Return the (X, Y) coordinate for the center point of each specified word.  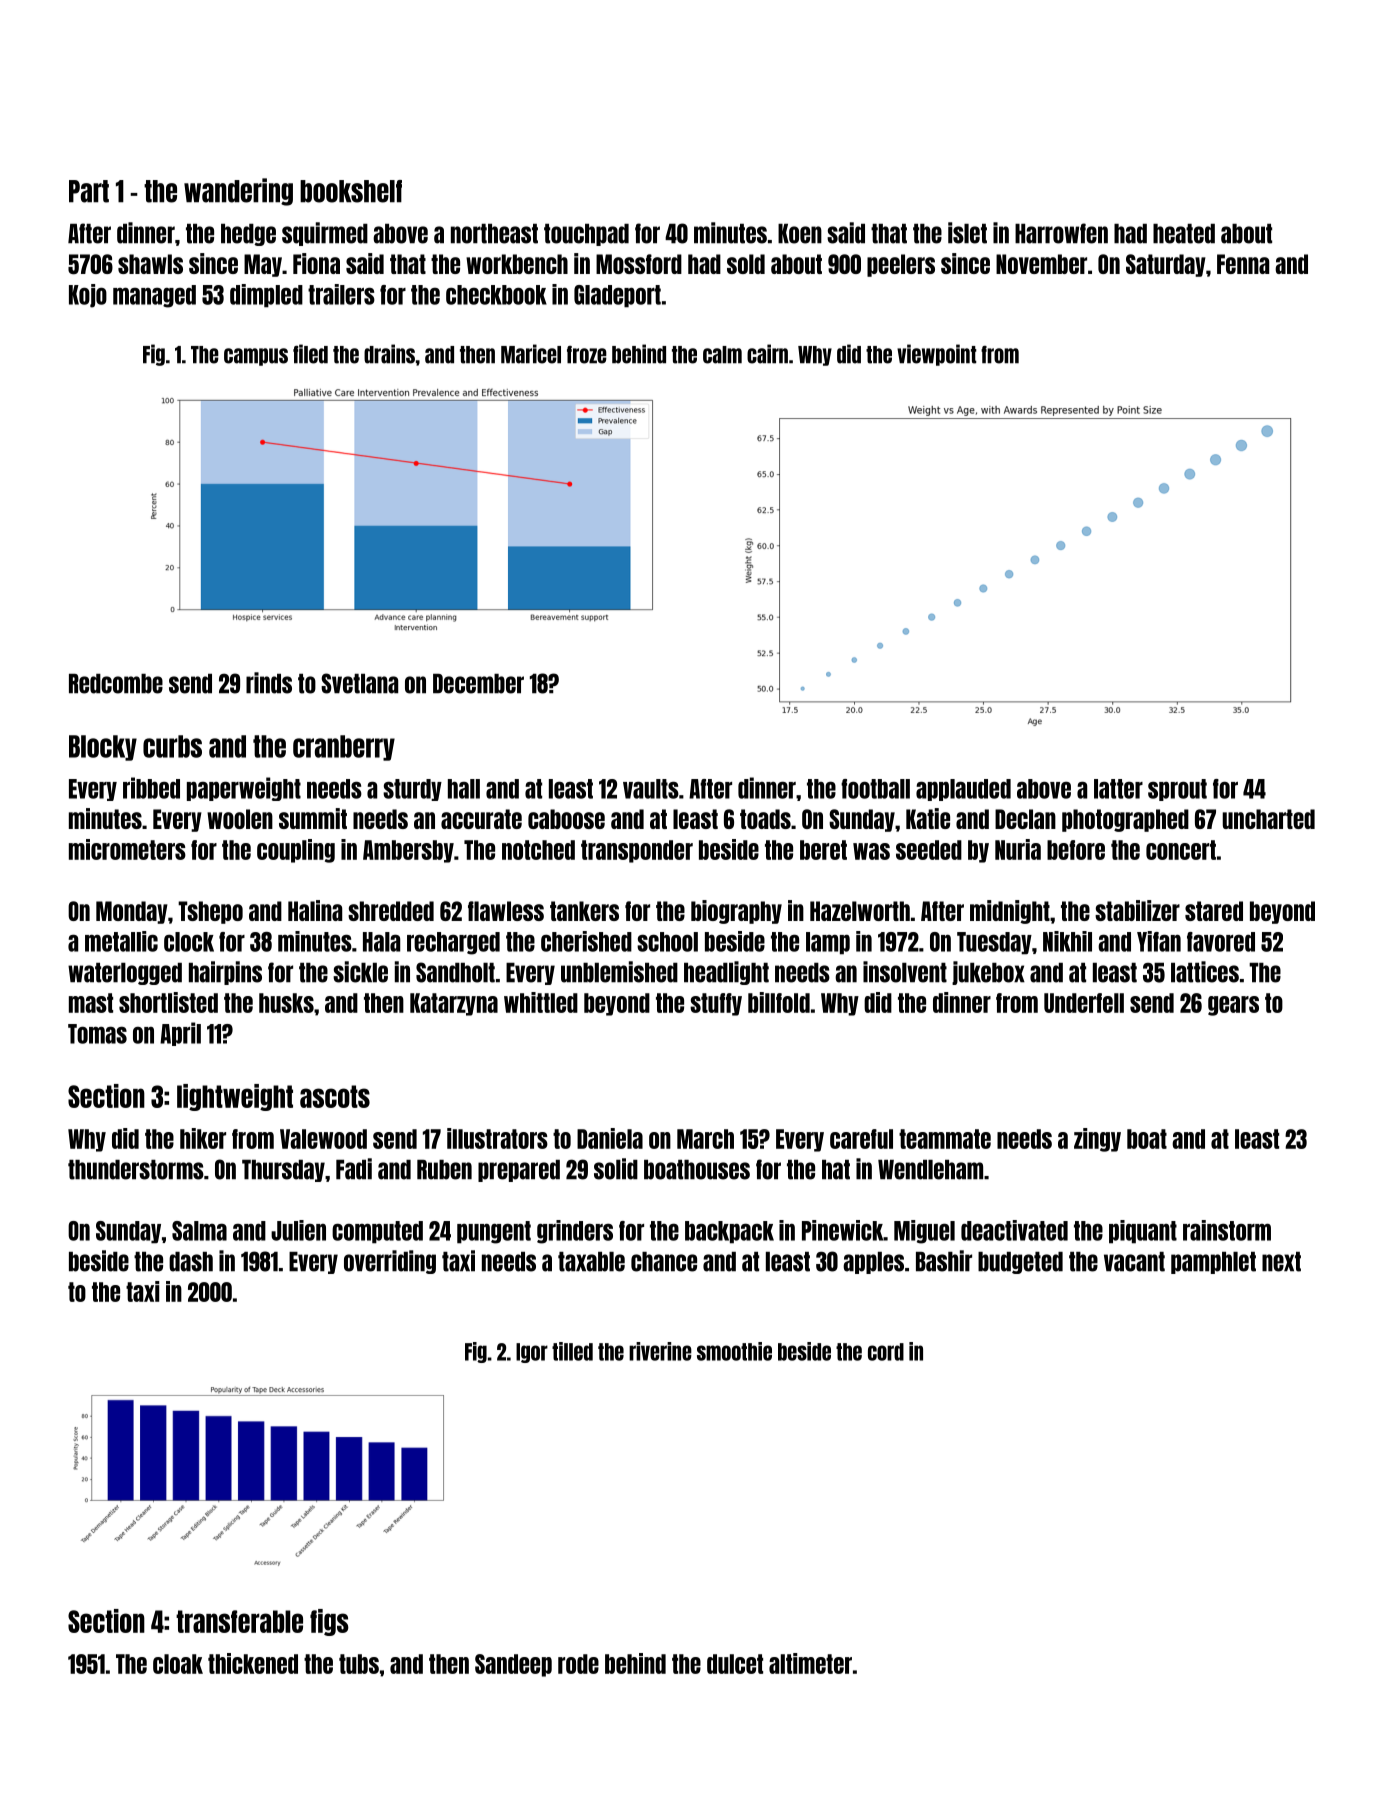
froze (587, 355)
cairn (767, 354)
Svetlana (359, 683)
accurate (481, 819)
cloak (178, 1664)
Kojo (88, 296)
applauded (963, 790)
